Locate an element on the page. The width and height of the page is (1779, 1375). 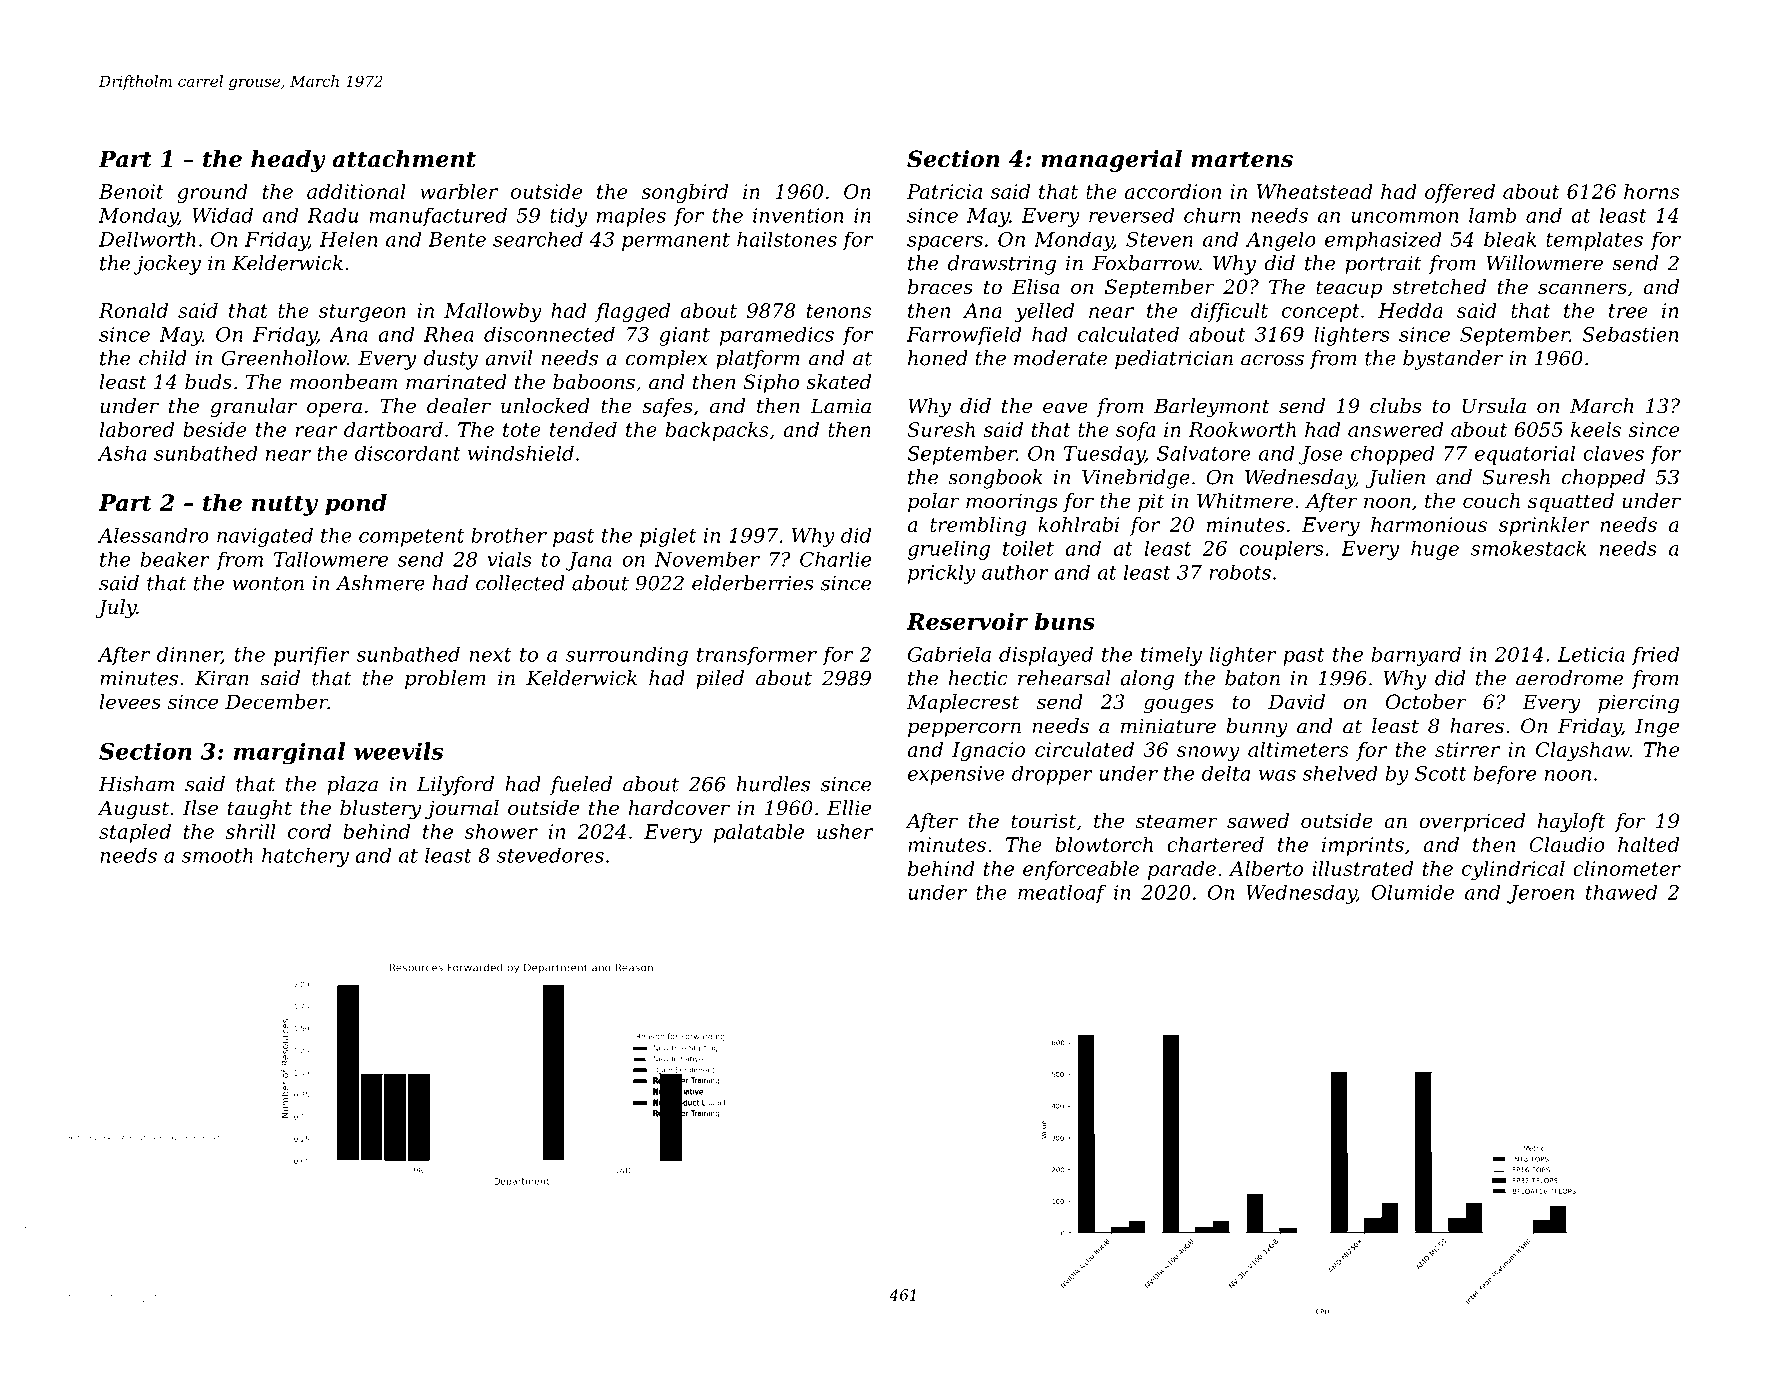
meatloaf is located at coordinates (1062, 894).
